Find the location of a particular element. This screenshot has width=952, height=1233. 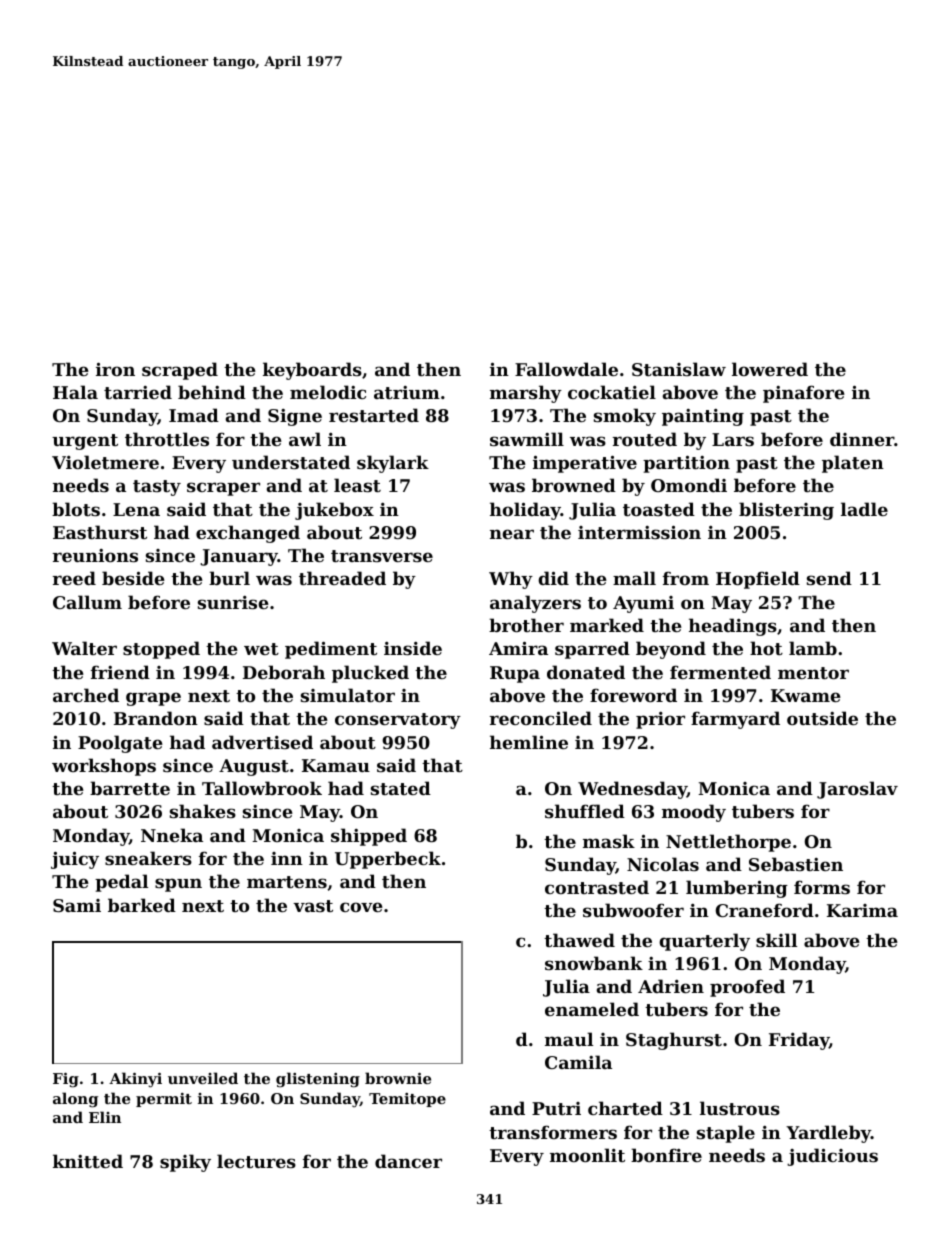

contrasted is located at coordinates (597, 887).
